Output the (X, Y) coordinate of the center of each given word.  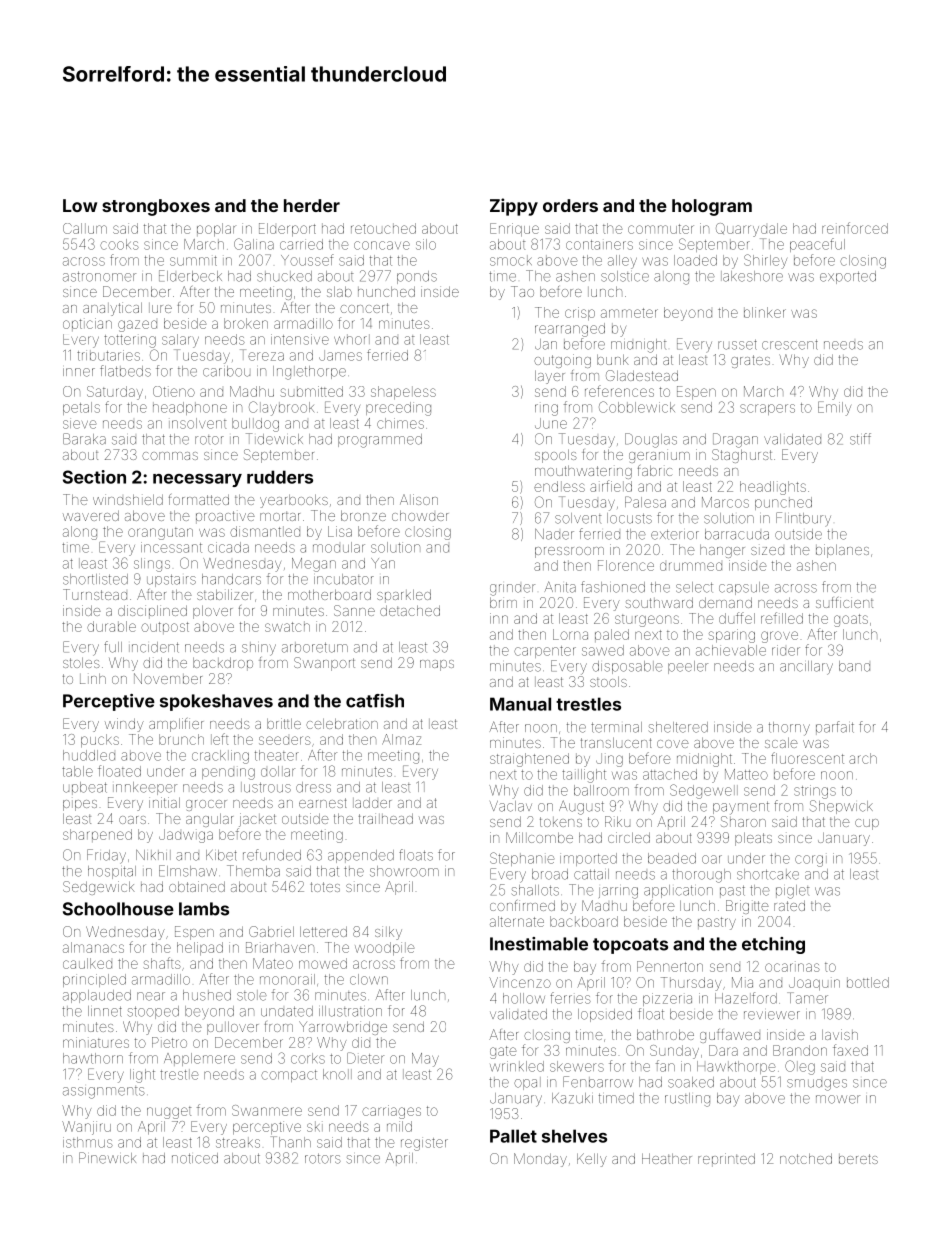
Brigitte (747, 907)
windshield (128, 499)
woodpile (384, 949)
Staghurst (742, 456)
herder (312, 205)
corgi (811, 861)
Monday (540, 1160)
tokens (561, 822)
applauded (97, 996)
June (551, 423)
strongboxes (156, 207)
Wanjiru (86, 1128)
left (220, 739)
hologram (712, 207)
